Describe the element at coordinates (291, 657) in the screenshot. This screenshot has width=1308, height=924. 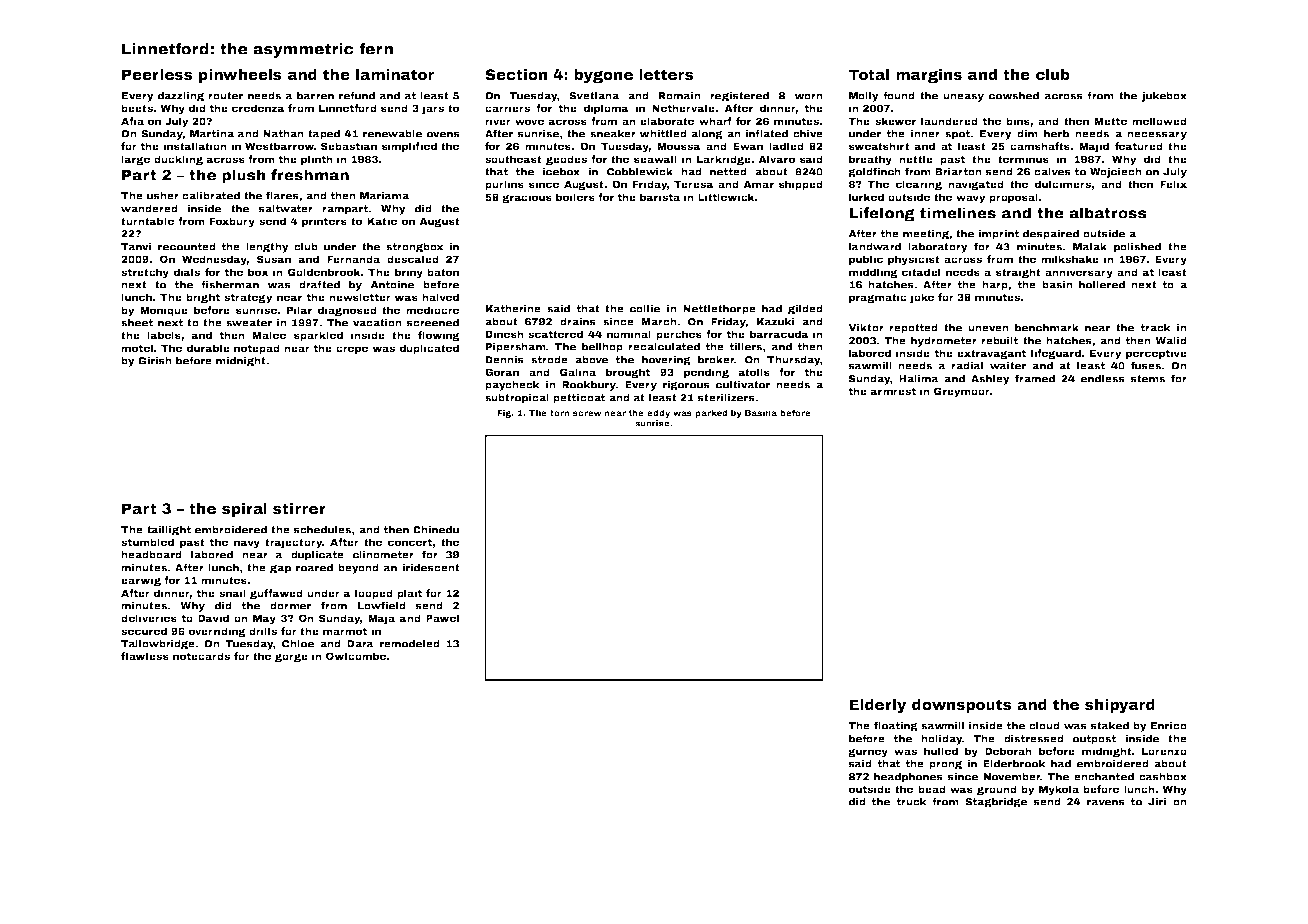
I see `gorge` at that location.
